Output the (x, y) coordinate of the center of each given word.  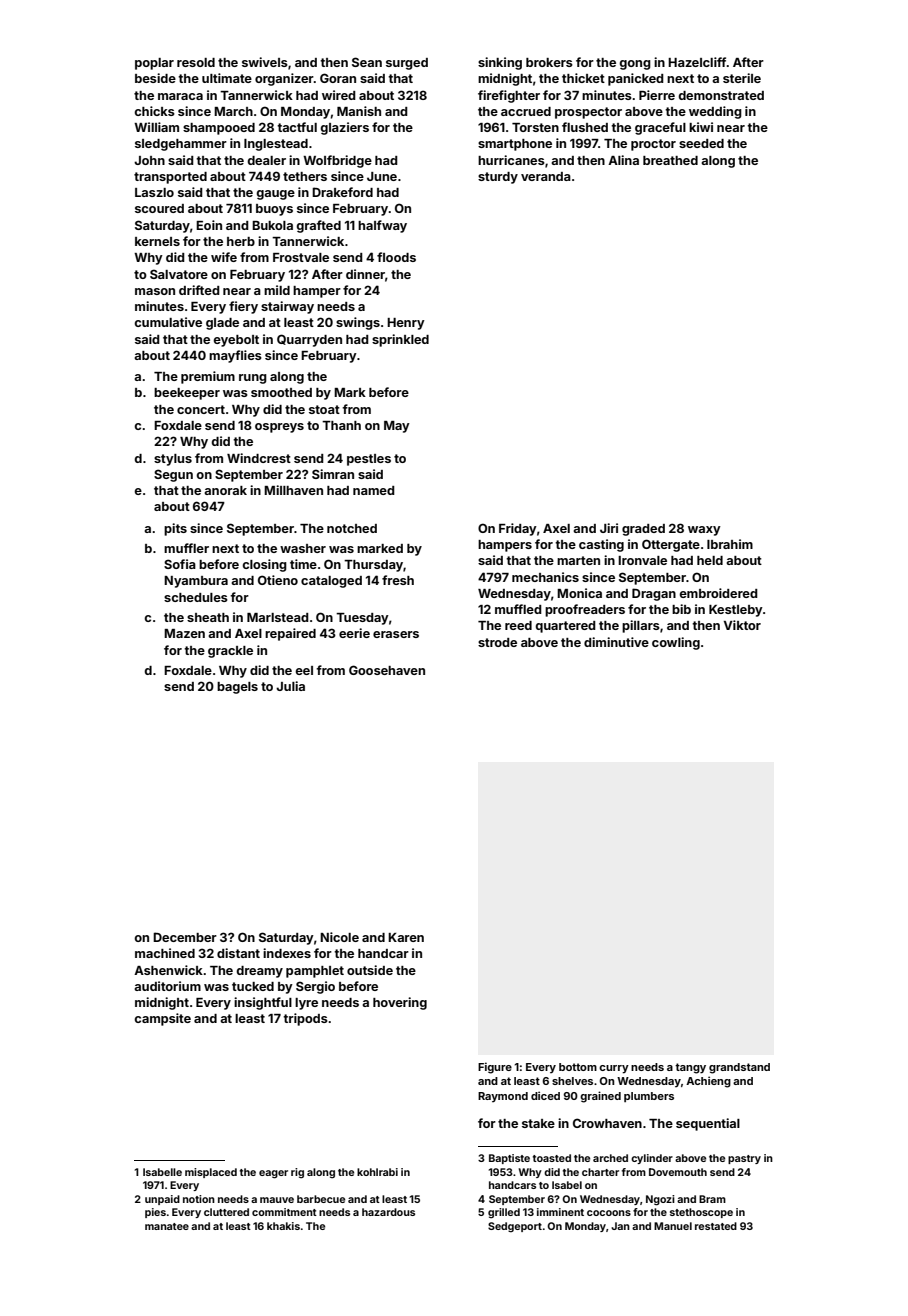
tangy (690, 1068)
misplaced (211, 1173)
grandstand (739, 1068)
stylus (173, 460)
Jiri (609, 528)
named (374, 490)
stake (538, 1123)
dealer (266, 160)
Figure (495, 1068)
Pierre (657, 95)
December (185, 937)
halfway (382, 226)
